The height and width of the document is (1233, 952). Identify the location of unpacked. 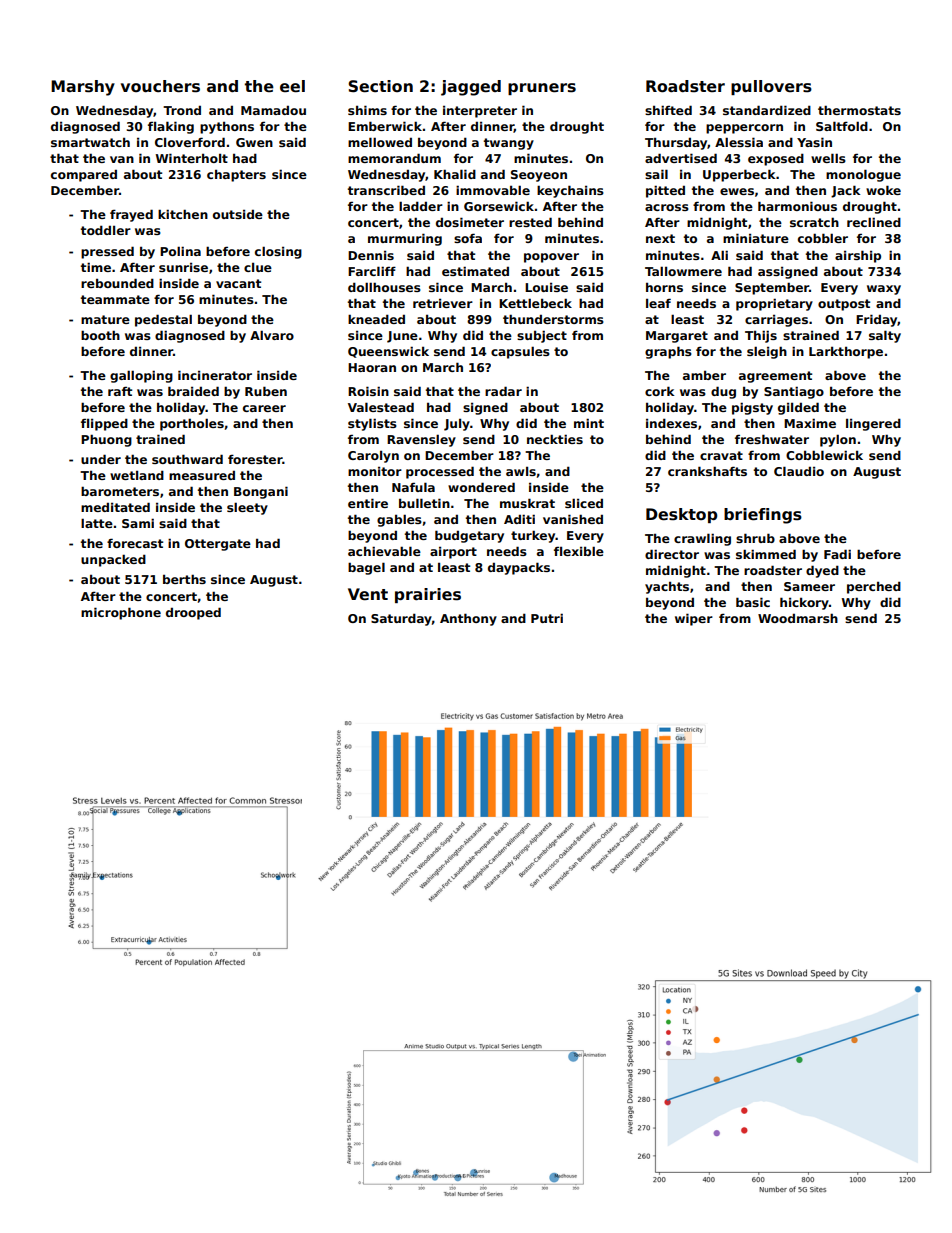
(113, 560).
